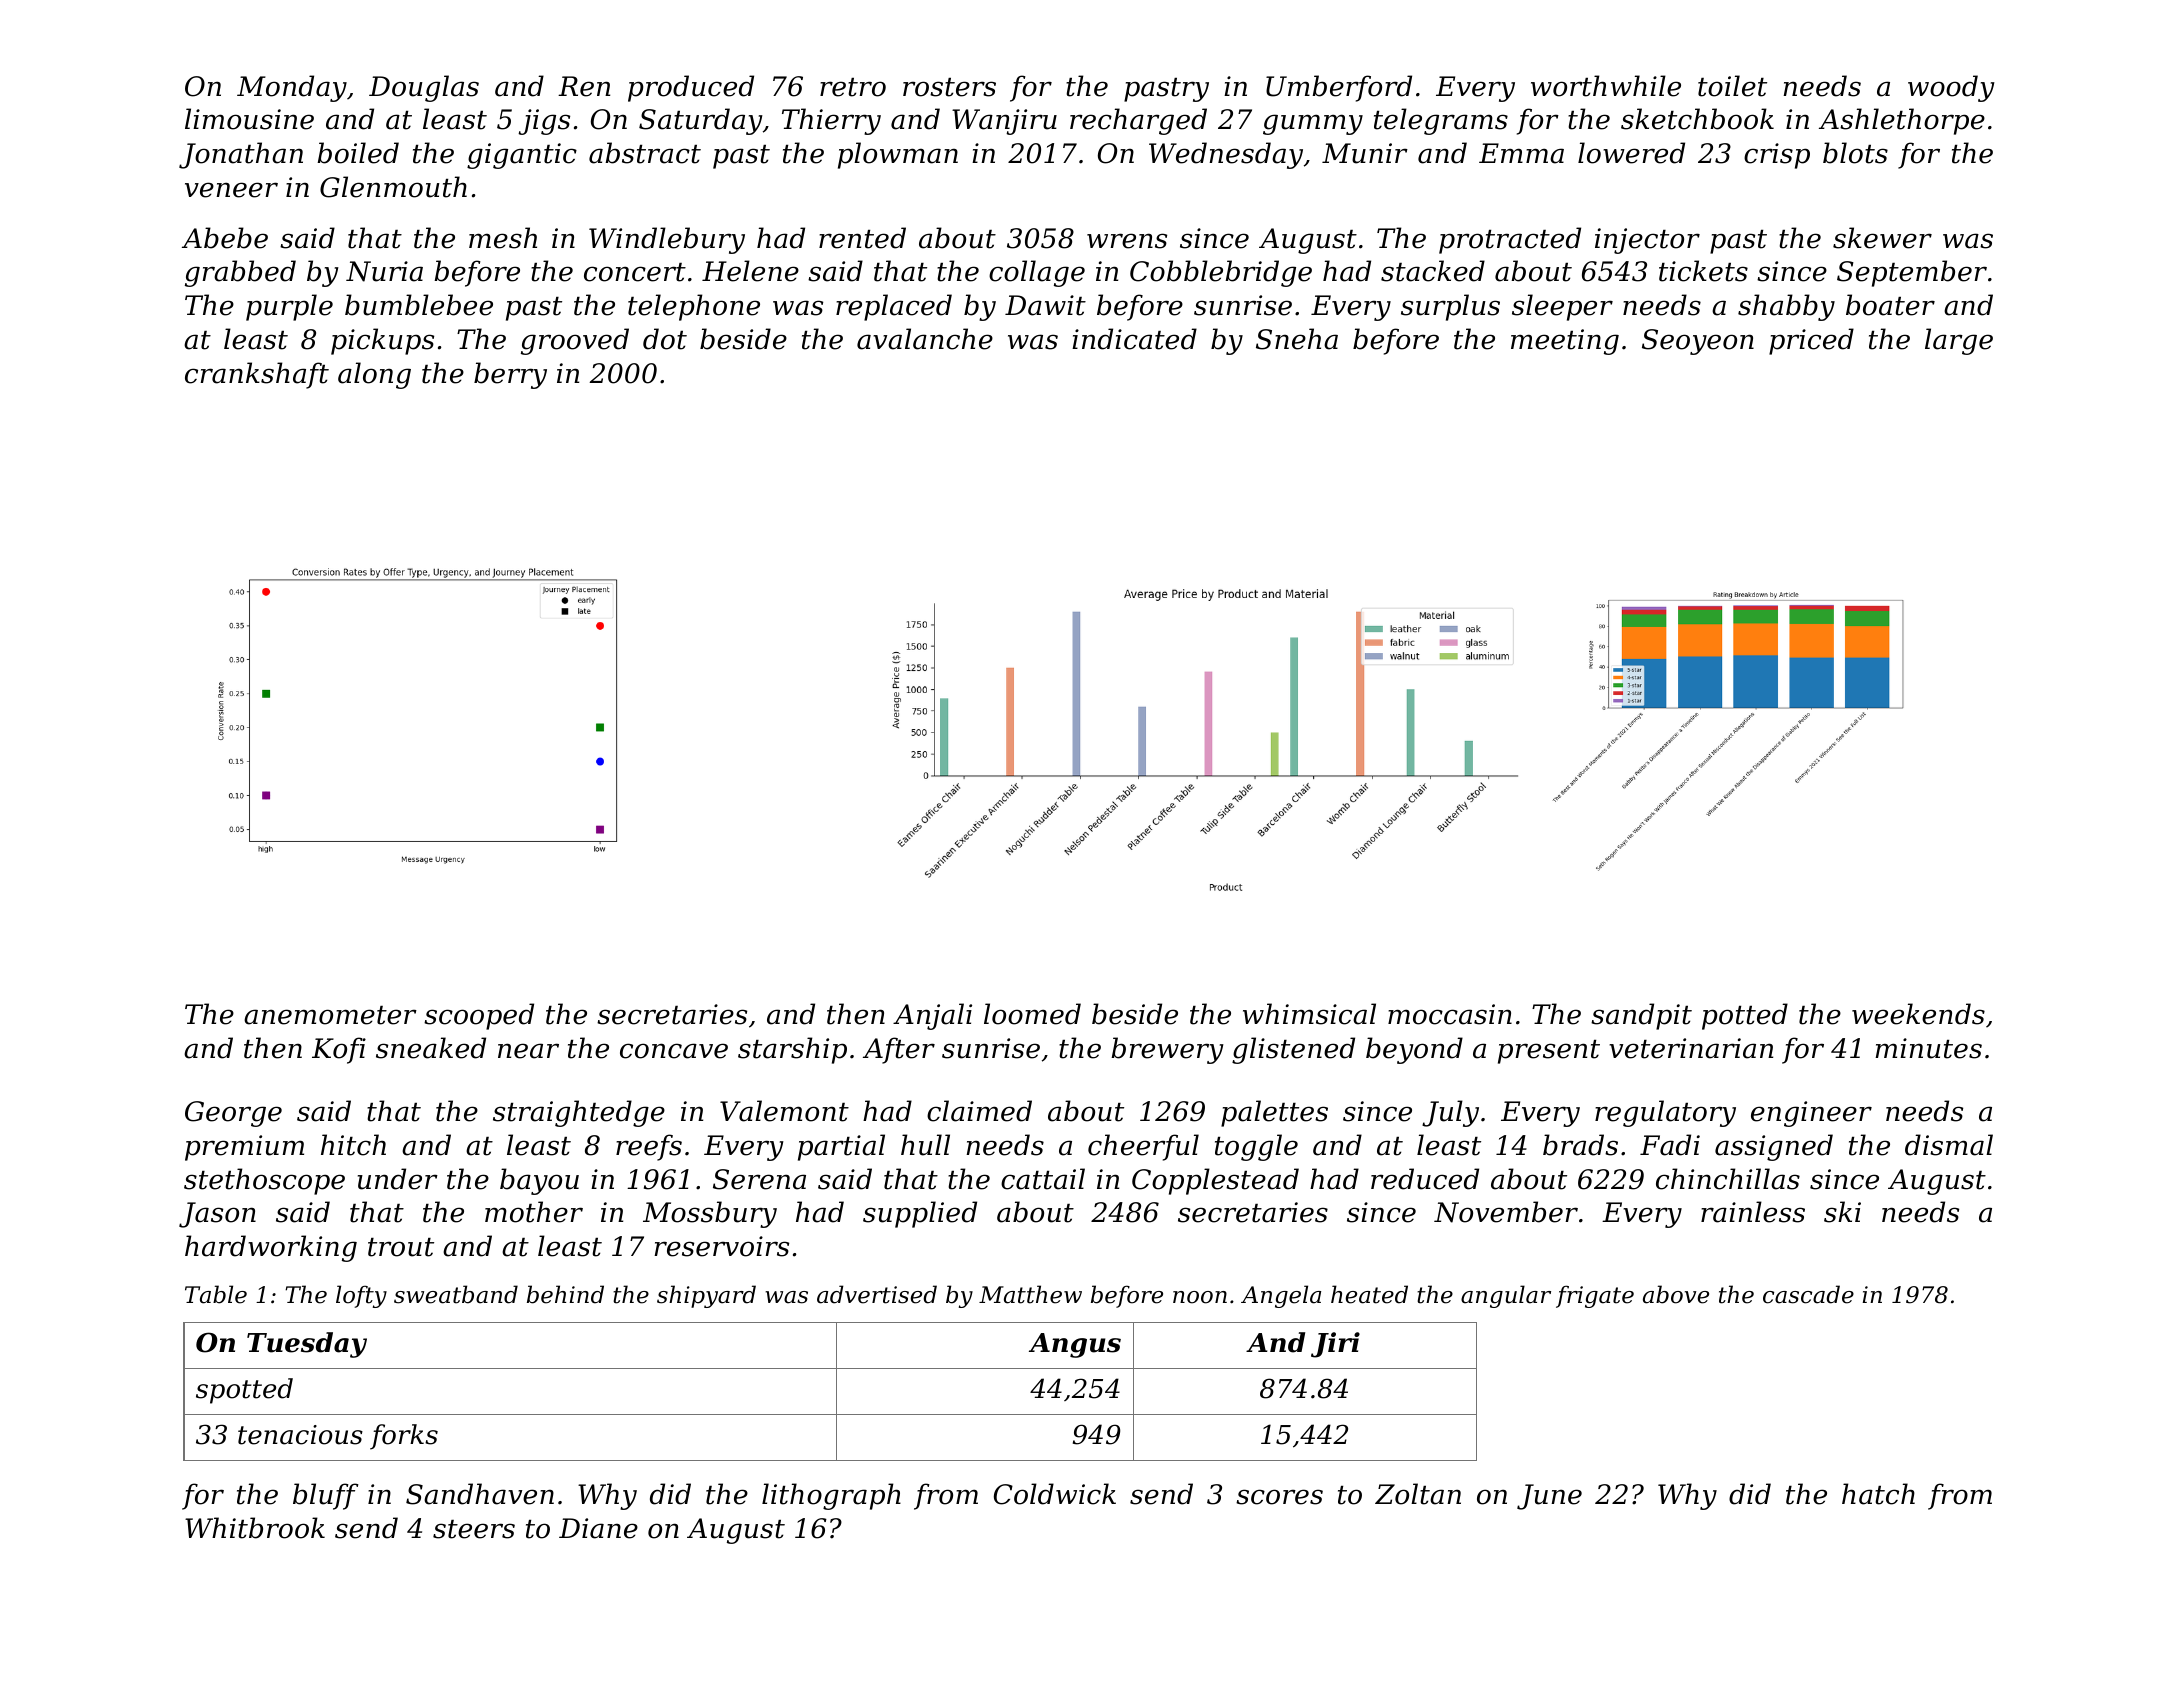 Image resolution: width=2178 pixels, height=1683 pixels. Describe the element at coordinates (424, 88) in the screenshot. I see `Douglas` at that location.
